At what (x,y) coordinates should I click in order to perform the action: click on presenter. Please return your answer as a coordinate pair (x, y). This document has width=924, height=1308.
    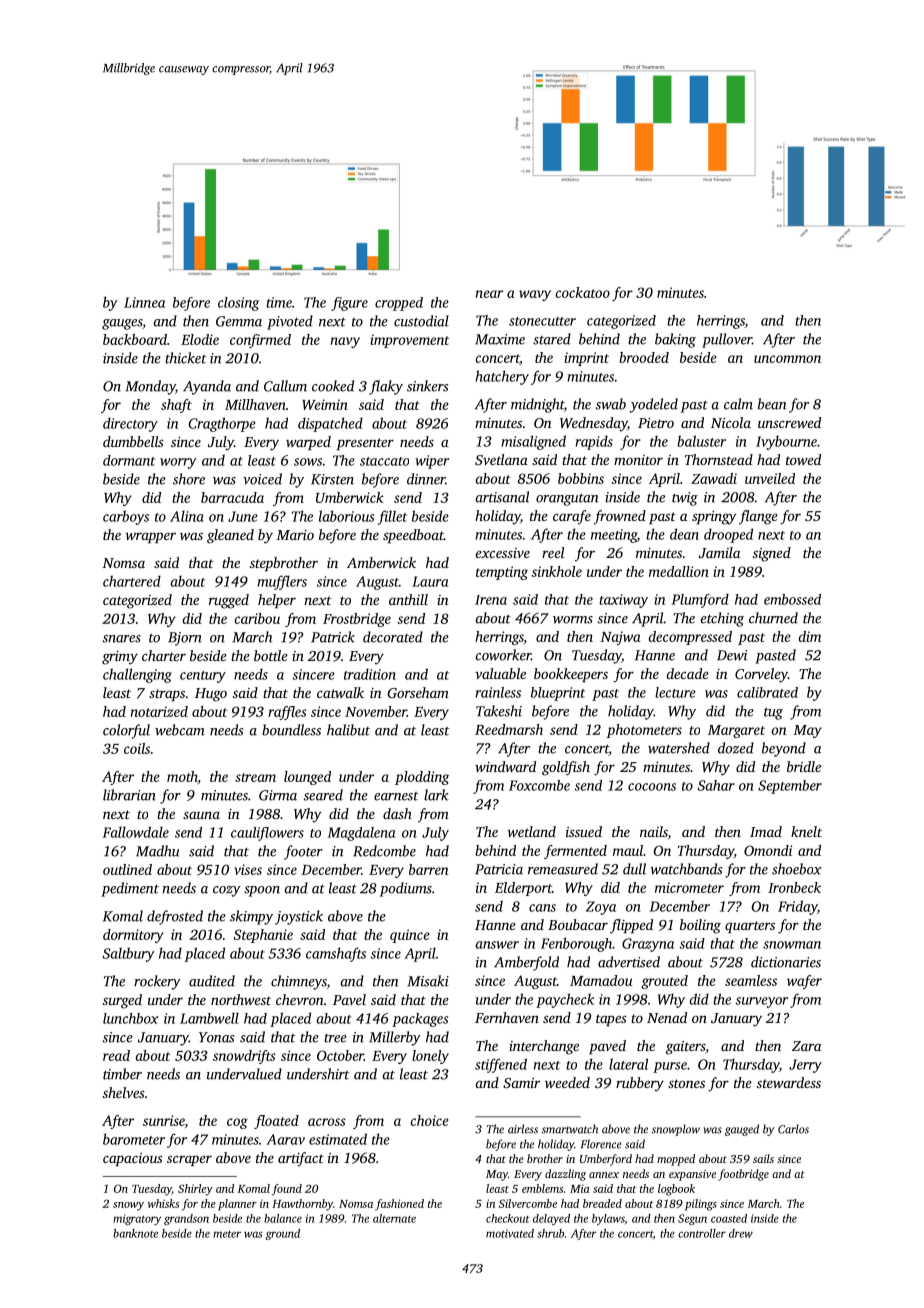
    Looking at the image, I should click on (365, 444).
